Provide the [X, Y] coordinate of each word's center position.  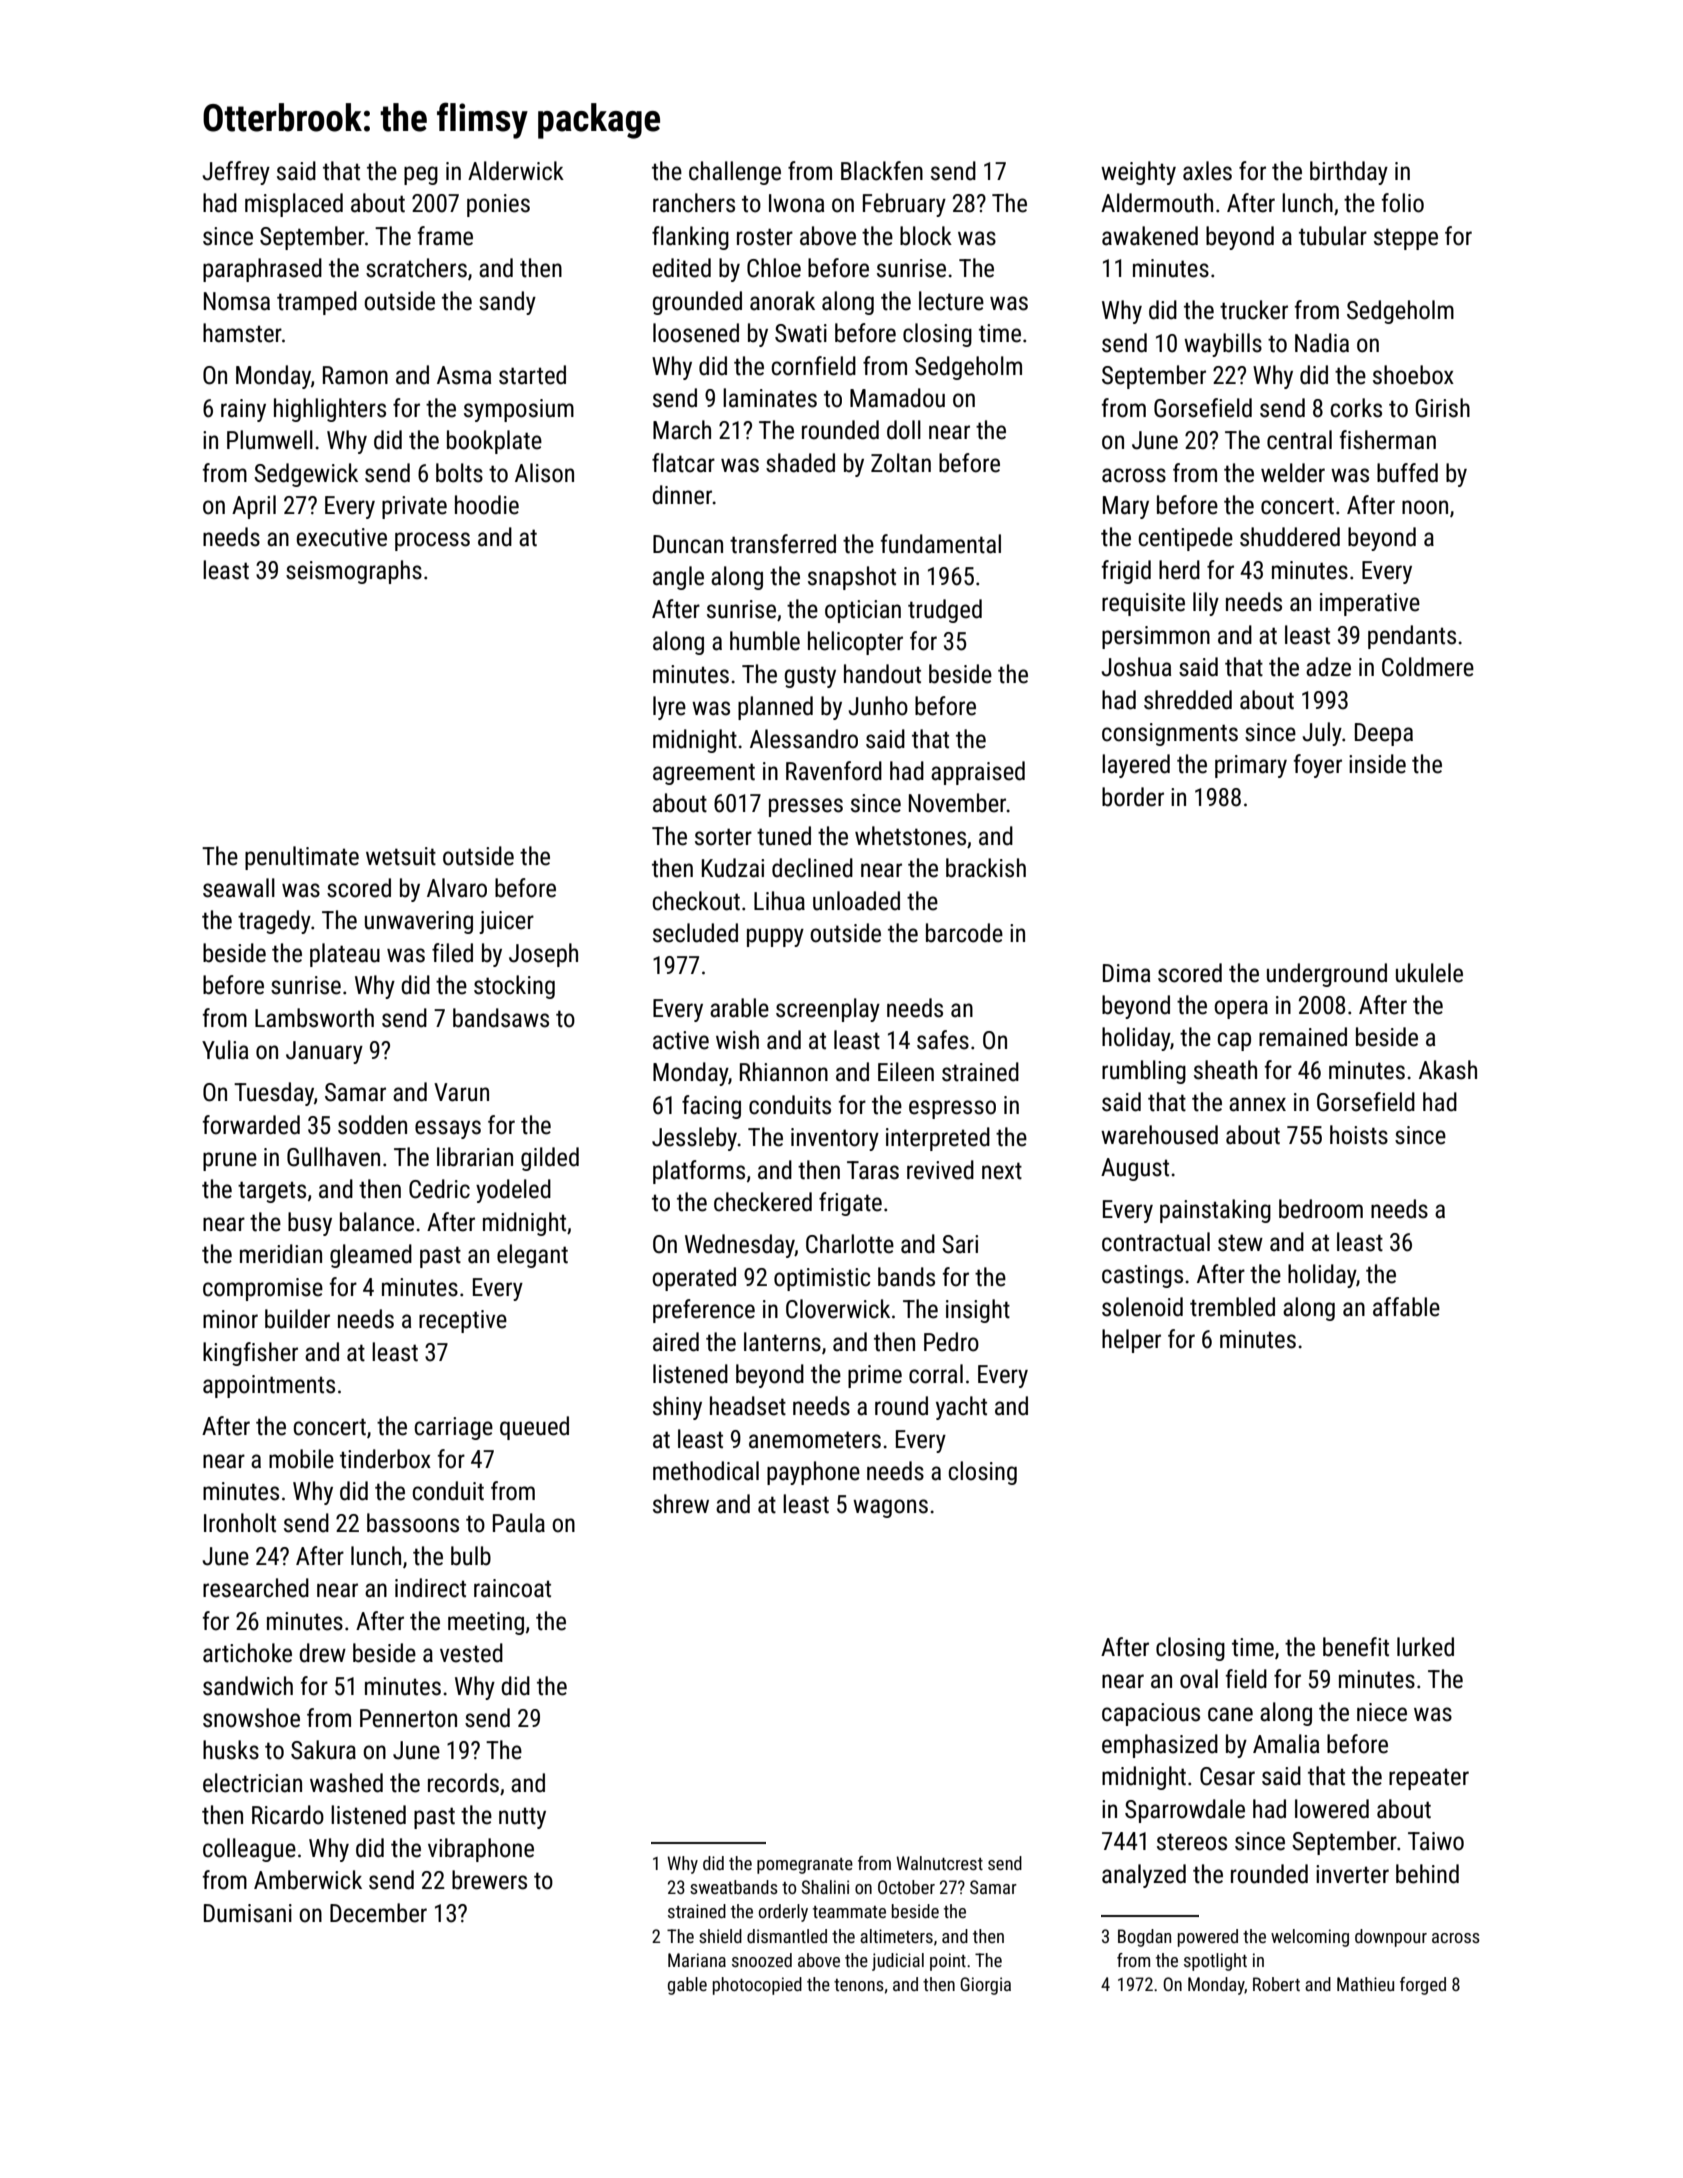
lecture [951, 301]
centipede [1185, 539]
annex [1257, 1104]
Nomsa [237, 301]
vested [471, 1653]
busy [310, 1224]
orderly [783, 1913]
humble [765, 641]
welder [1293, 473]
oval [1199, 1679]
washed [346, 1783]
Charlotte [850, 1244]
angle [678, 578]
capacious [1151, 1714]
